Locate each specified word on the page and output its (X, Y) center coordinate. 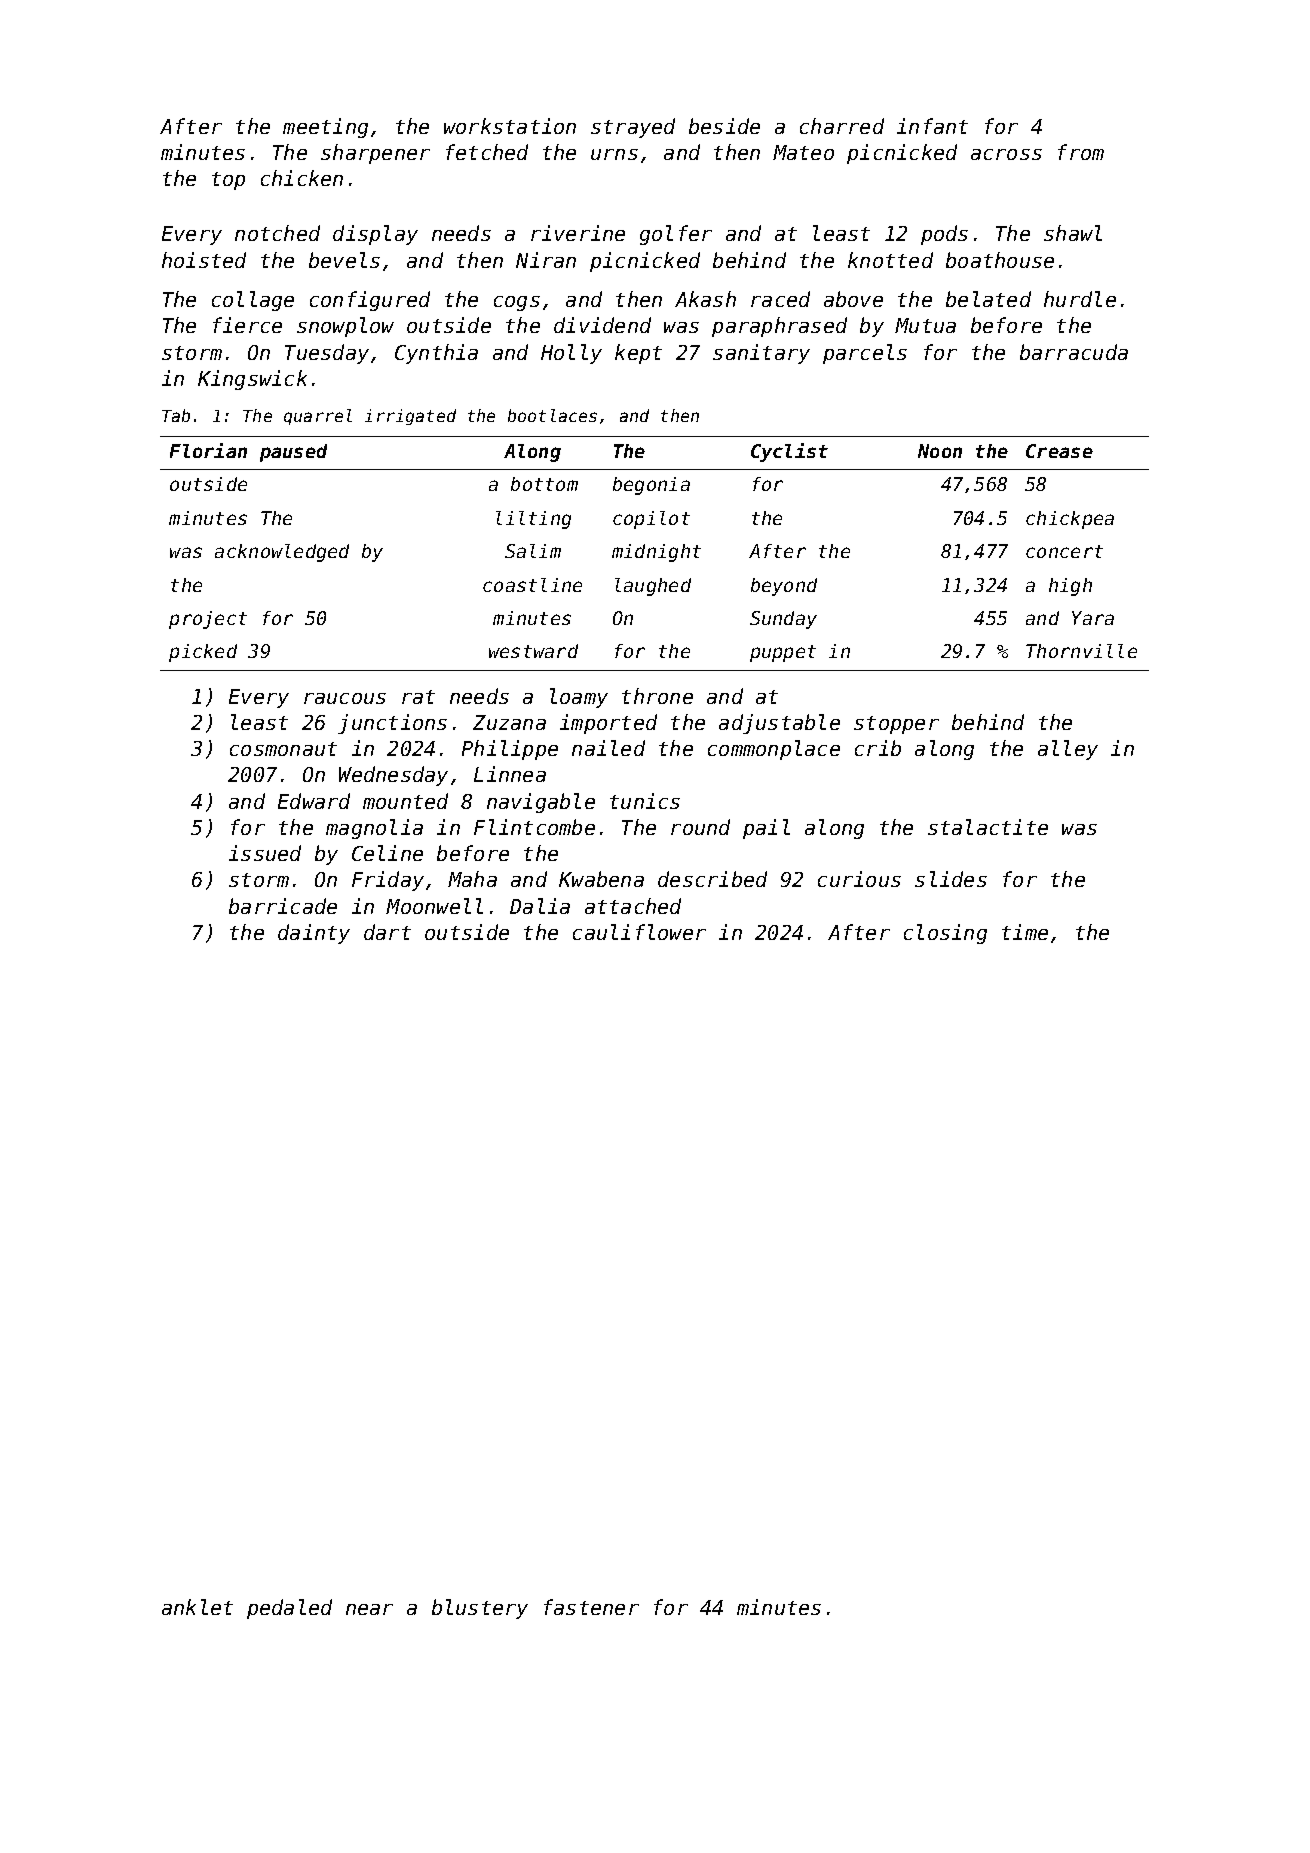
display (375, 235)
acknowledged (282, 553)
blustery (480, 1609)
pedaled (289, 1609)
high (1070, 587)
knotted (890, 260)
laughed (653, 587)
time (1025, 932)
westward (533, 651)
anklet (197, 1607)
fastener (591, 1607)
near (369, 1609)
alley (1068, 750)
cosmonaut (283, 749)
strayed (633, 128)
